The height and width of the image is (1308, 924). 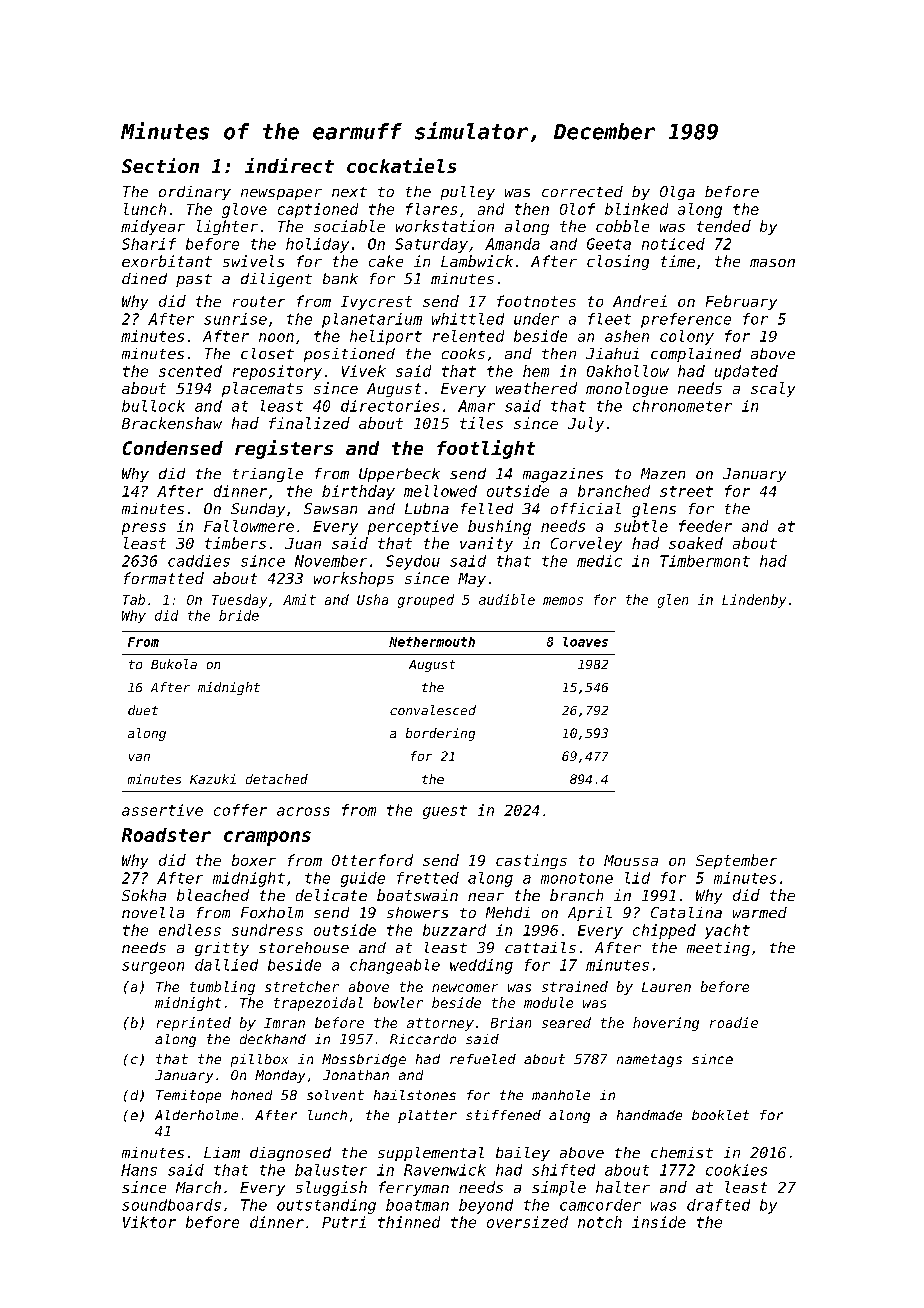 I want to click on triangle, so click(x=268, y=475).
